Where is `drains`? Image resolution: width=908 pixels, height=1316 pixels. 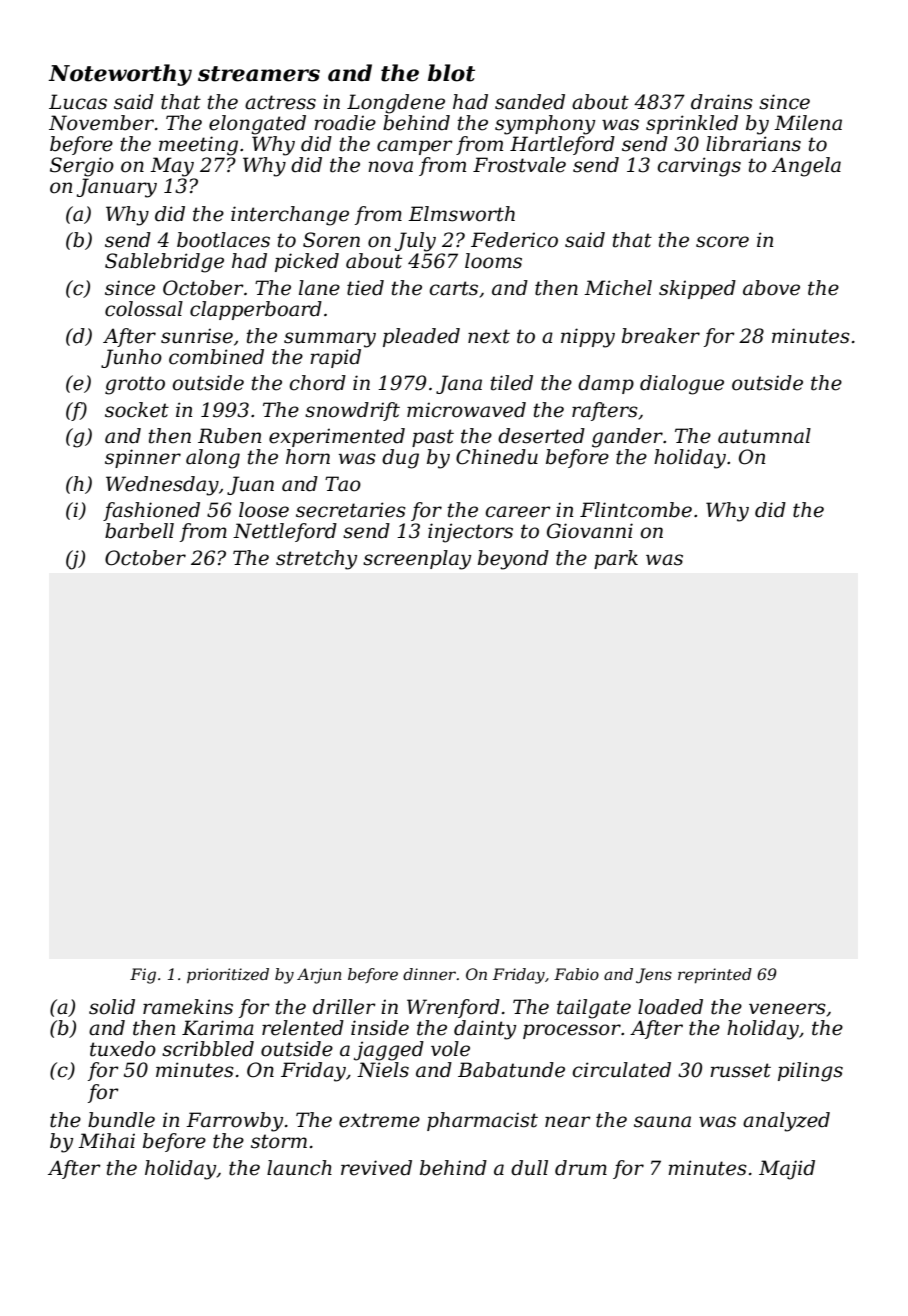
drains is located at coordinates (722, 102).
